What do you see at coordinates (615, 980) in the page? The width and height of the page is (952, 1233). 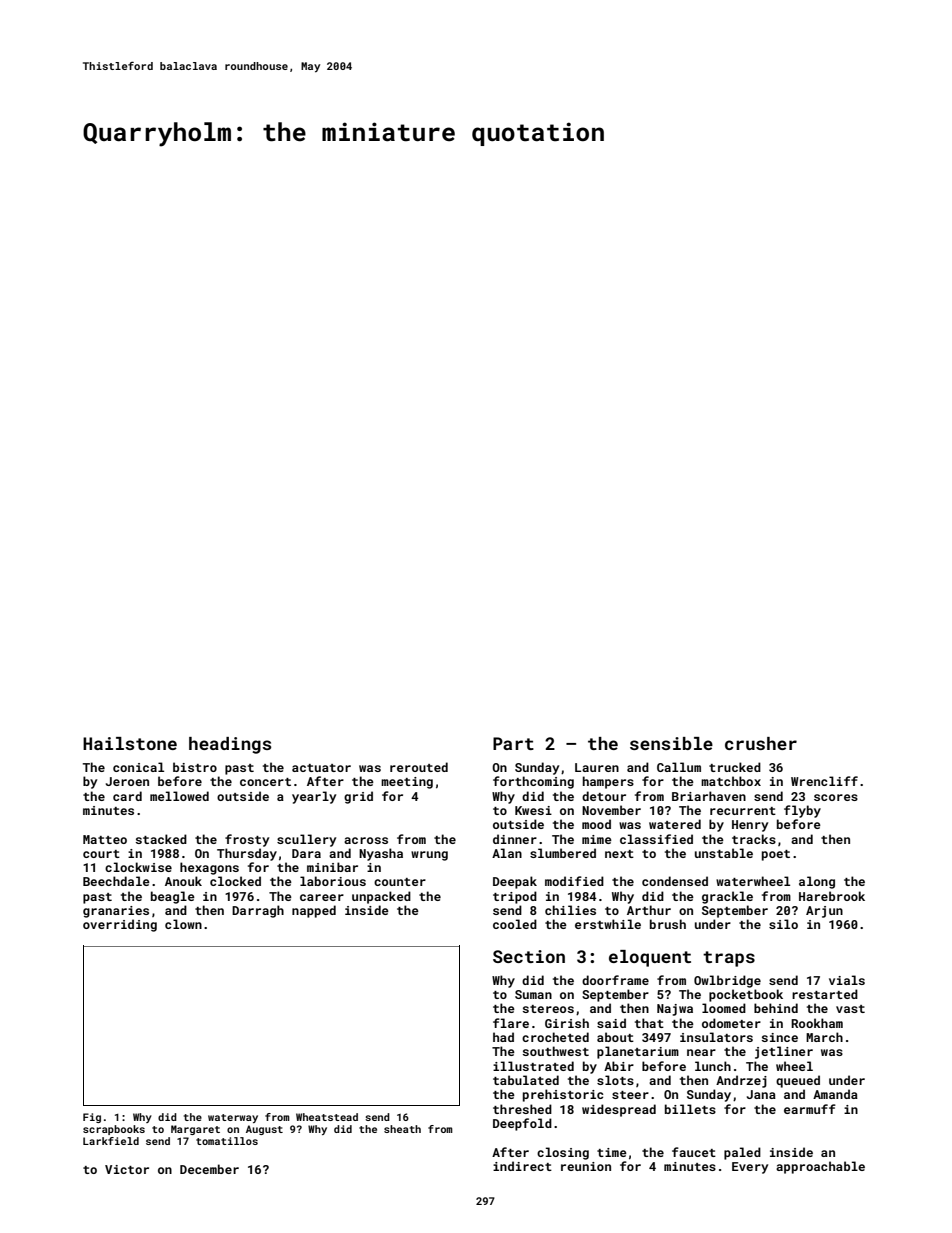 I see `doorframe` at bounding box center [615, 980].
